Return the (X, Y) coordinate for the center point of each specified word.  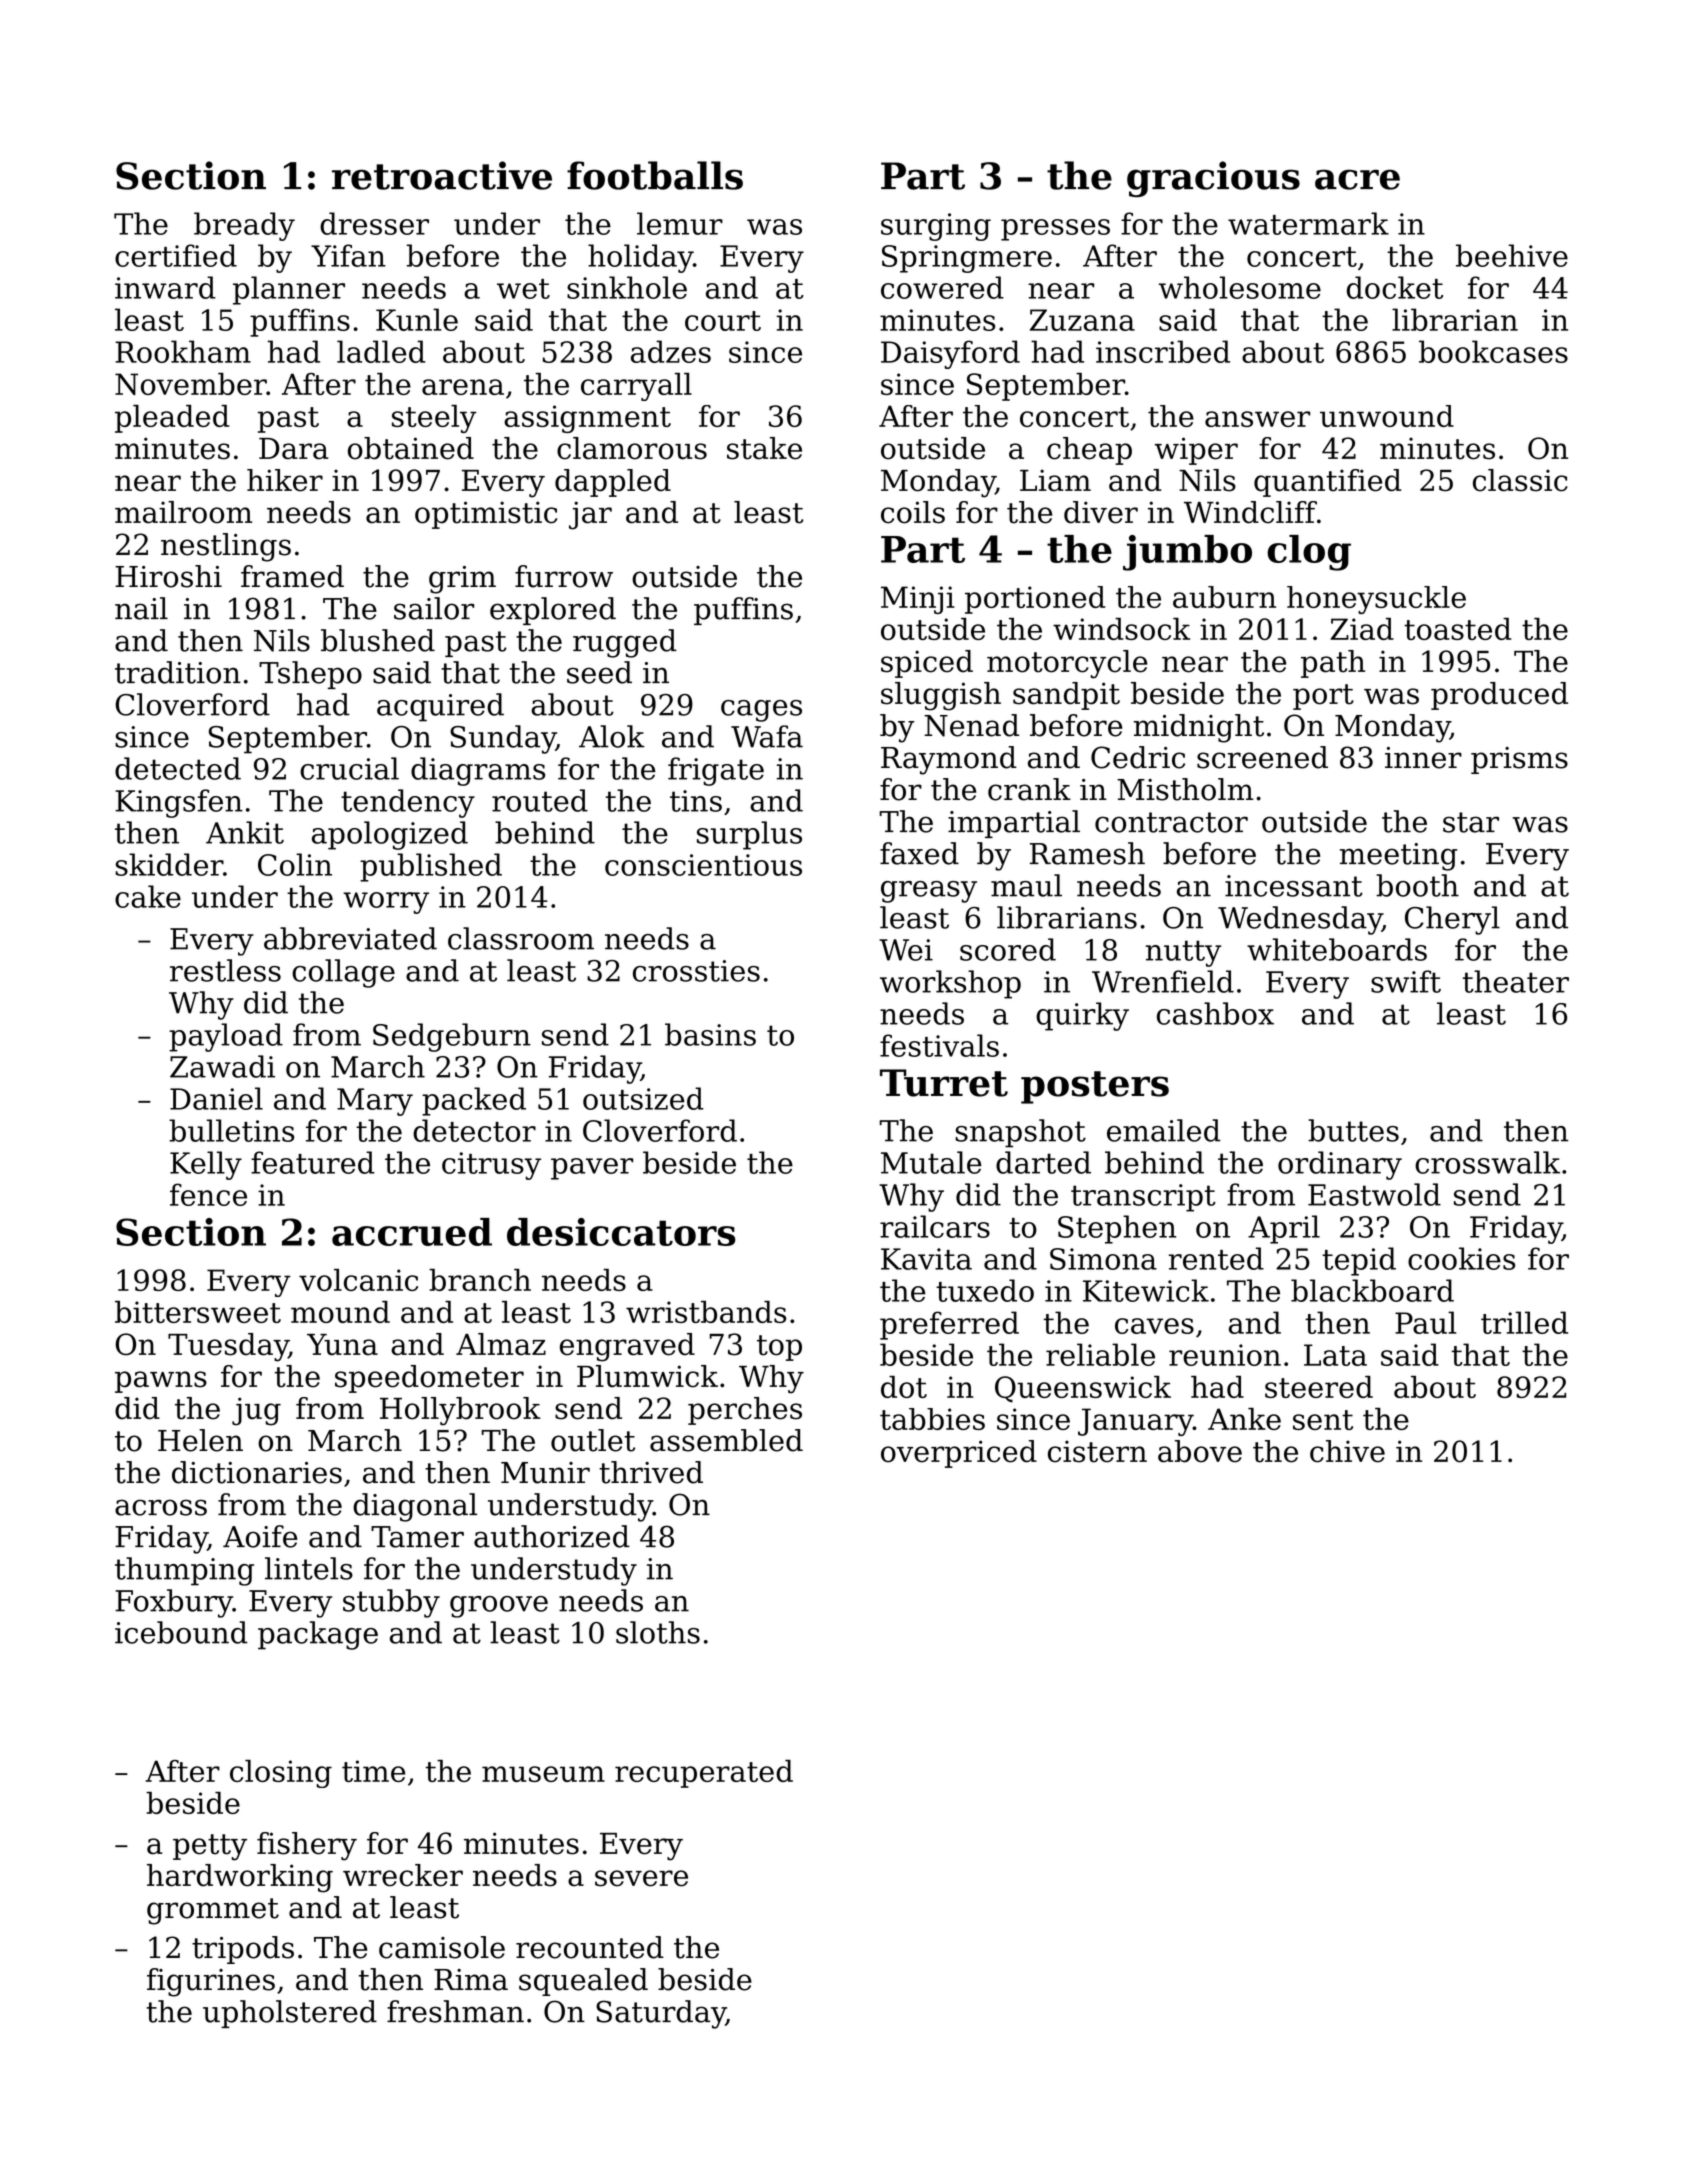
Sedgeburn (452, 1037)
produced (1499, 696)
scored (1008, 949)
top (779, 1348)
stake (764, 448)
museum (543, 1774)
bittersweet (198, 1312)
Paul (1425, 1322)
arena (463, 387)
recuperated (704, 1774)
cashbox (1215, 1013)
